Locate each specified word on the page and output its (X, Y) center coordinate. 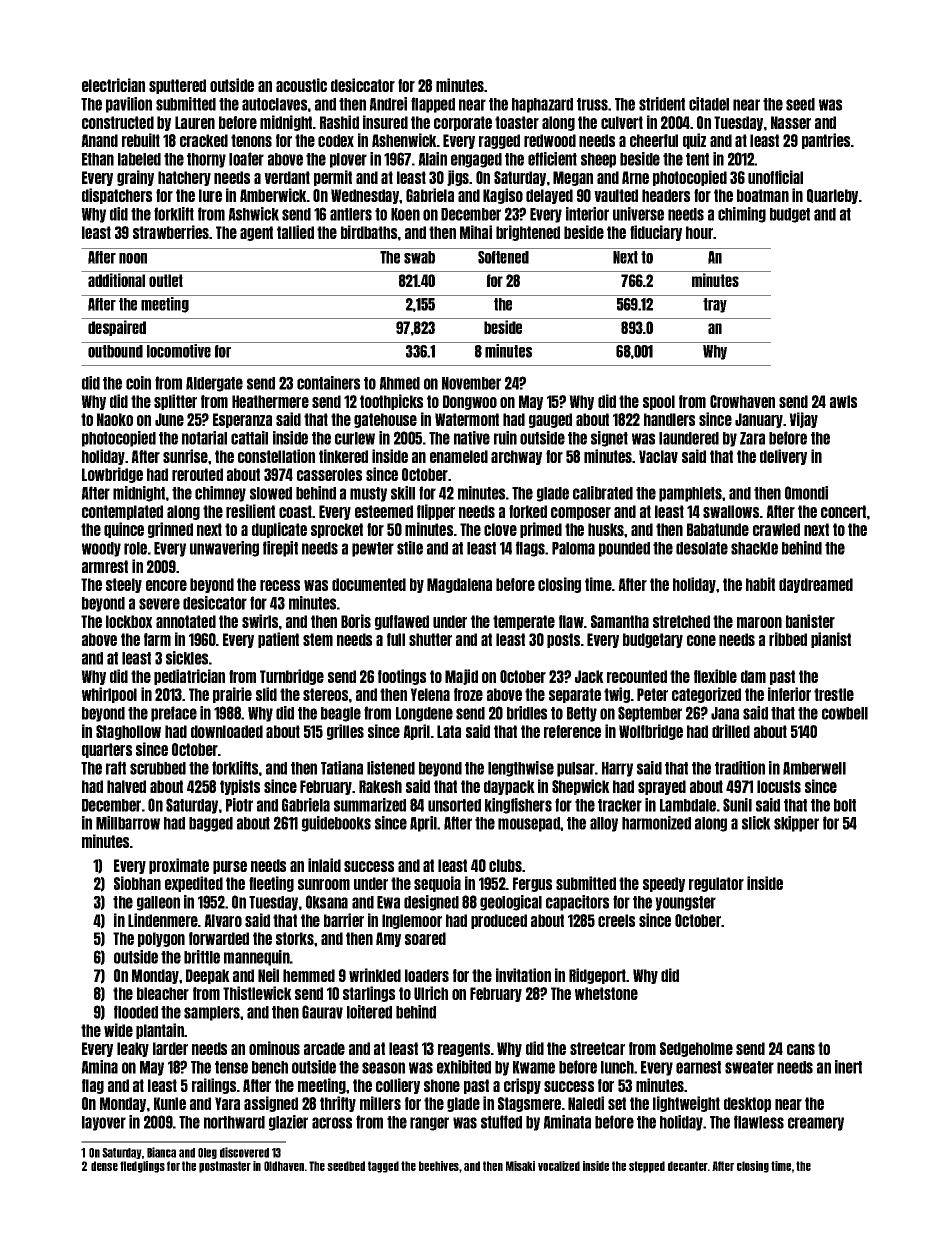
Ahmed (399, 383)
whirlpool (109, 695)
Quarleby (832, 196)
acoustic (301, 85)
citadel (709, 104)
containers (328, 383)
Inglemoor (412, 921)
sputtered (177, 86)
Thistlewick (257, 993)
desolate (702, 548)
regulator (716, 884)
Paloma (573, 548)
